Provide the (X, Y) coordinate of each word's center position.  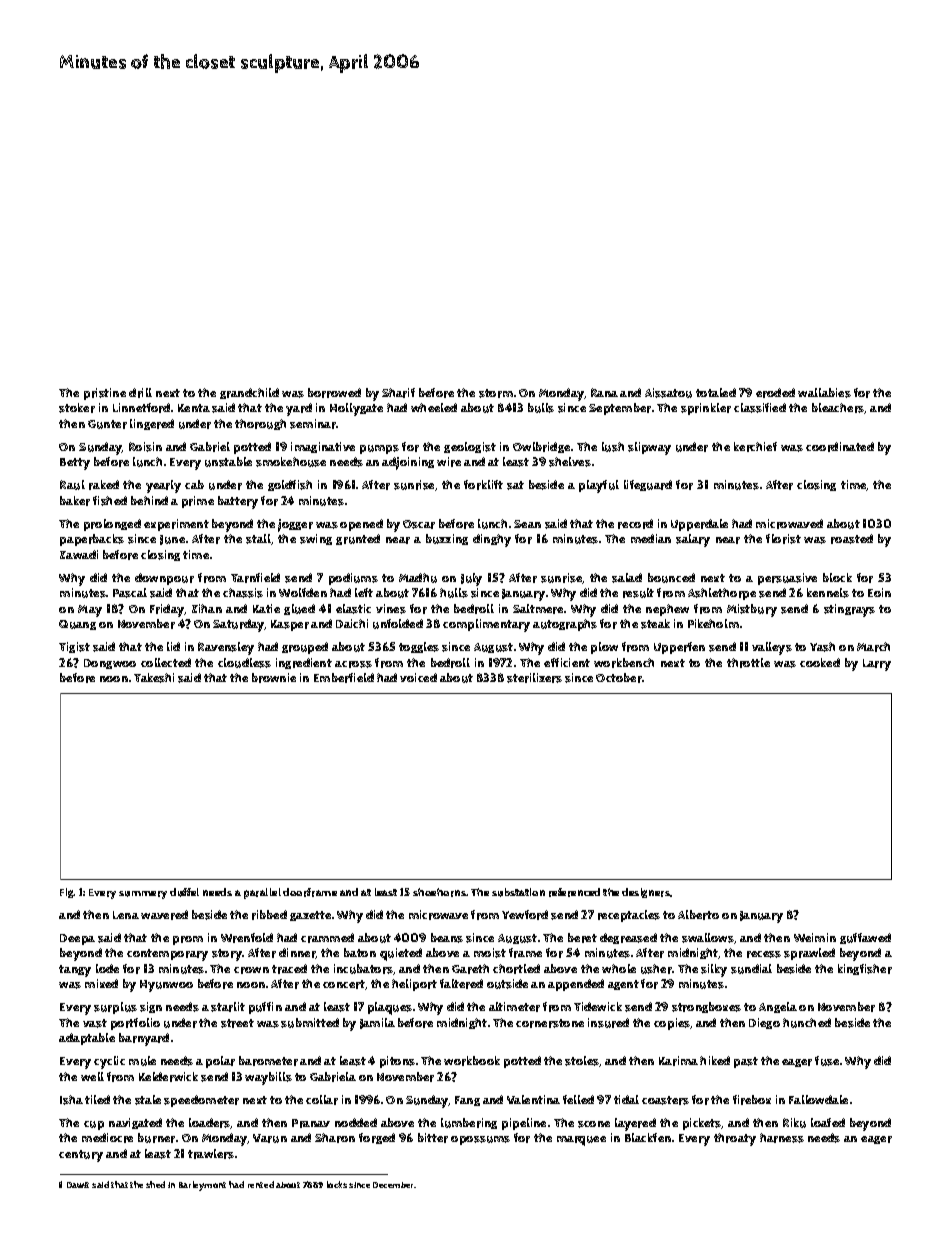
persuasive (787, 579)
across (353, 664)
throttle (748, 663)
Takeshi (154, 678)
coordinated (840, 447)
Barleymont (202, 1186)
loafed (828, 1122)
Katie (266, 608)
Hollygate (356, 409)
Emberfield (344, 678)
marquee (581, 1141)
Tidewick (598, 1006)
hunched (807, 1023)
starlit (228, 1007)
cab (194, 484)
